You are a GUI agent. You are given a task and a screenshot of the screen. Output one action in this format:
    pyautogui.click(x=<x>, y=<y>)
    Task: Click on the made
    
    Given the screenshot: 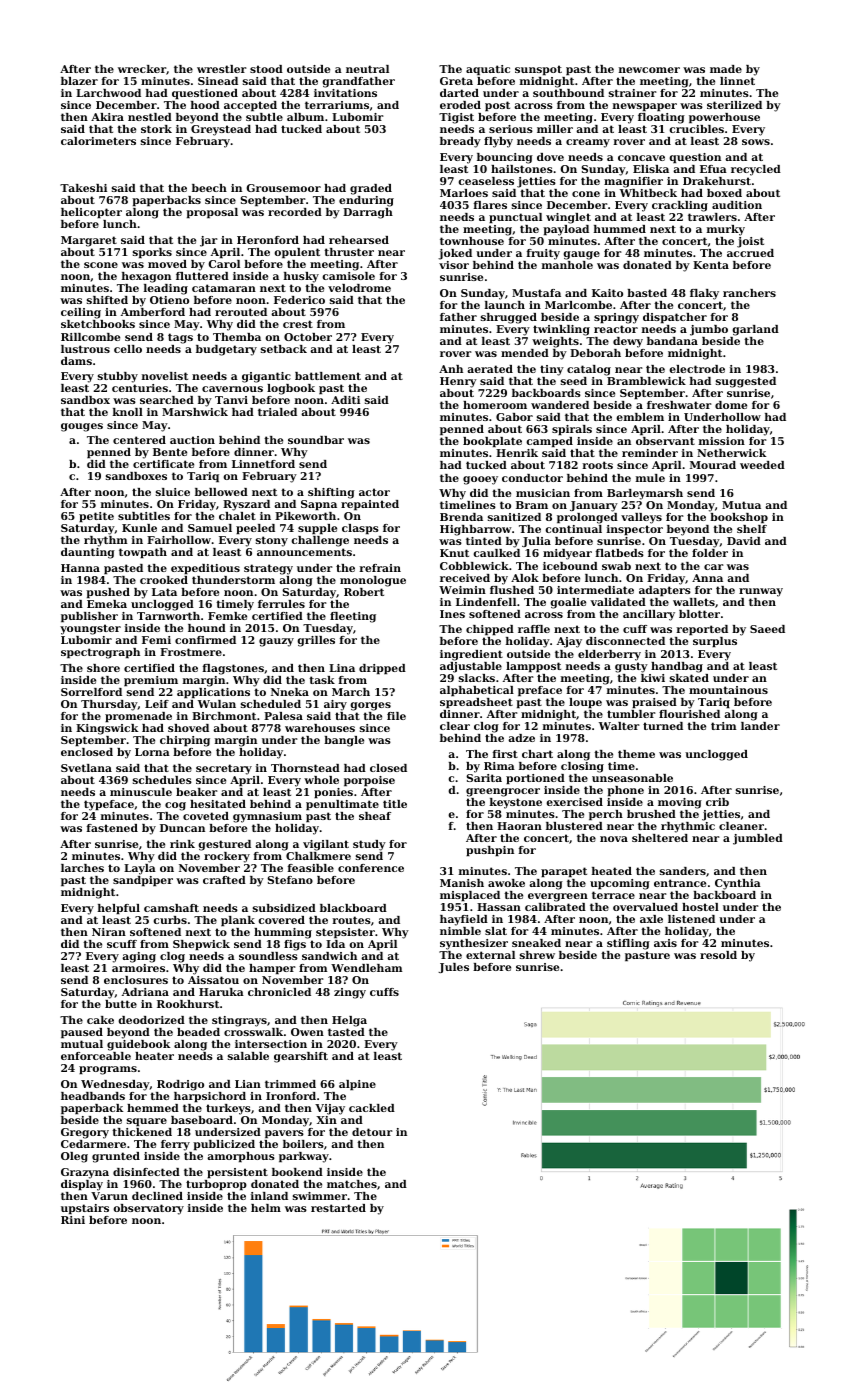 What is the action you would take?
    pyautogui.click(x=726, y=69)
